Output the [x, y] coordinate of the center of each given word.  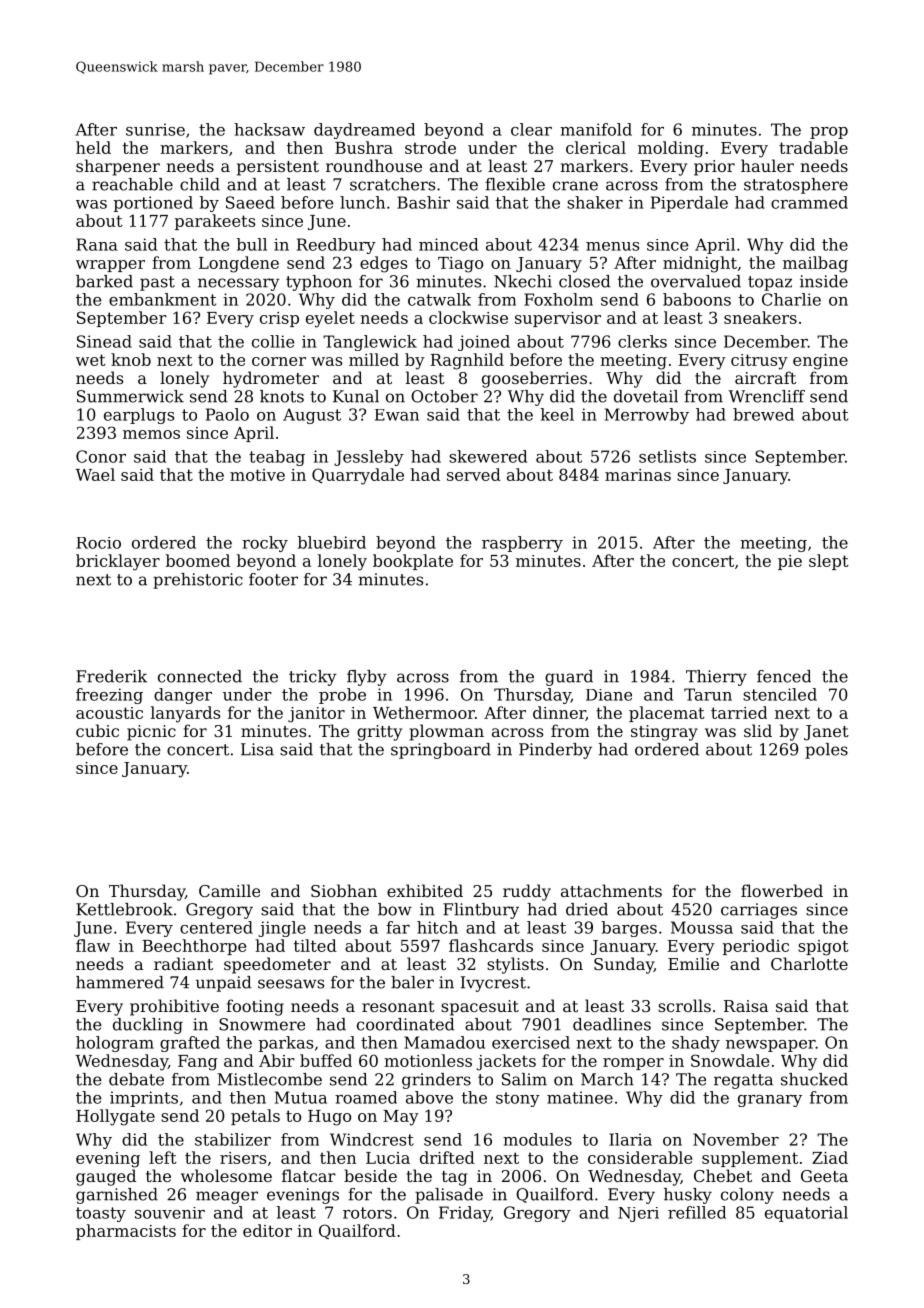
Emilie [693, 963]
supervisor [558, 319]
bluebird [332, 542]
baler [412, 982]
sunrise [155, 129]
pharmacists [126, 1232]
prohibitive [174, 1007]
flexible [515, 184]
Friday [465, 1214]
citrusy [759, 362]
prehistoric [198, 581]
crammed [809, 202]
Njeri [638, 1214]
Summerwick [130, 396]
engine [820, 362]
